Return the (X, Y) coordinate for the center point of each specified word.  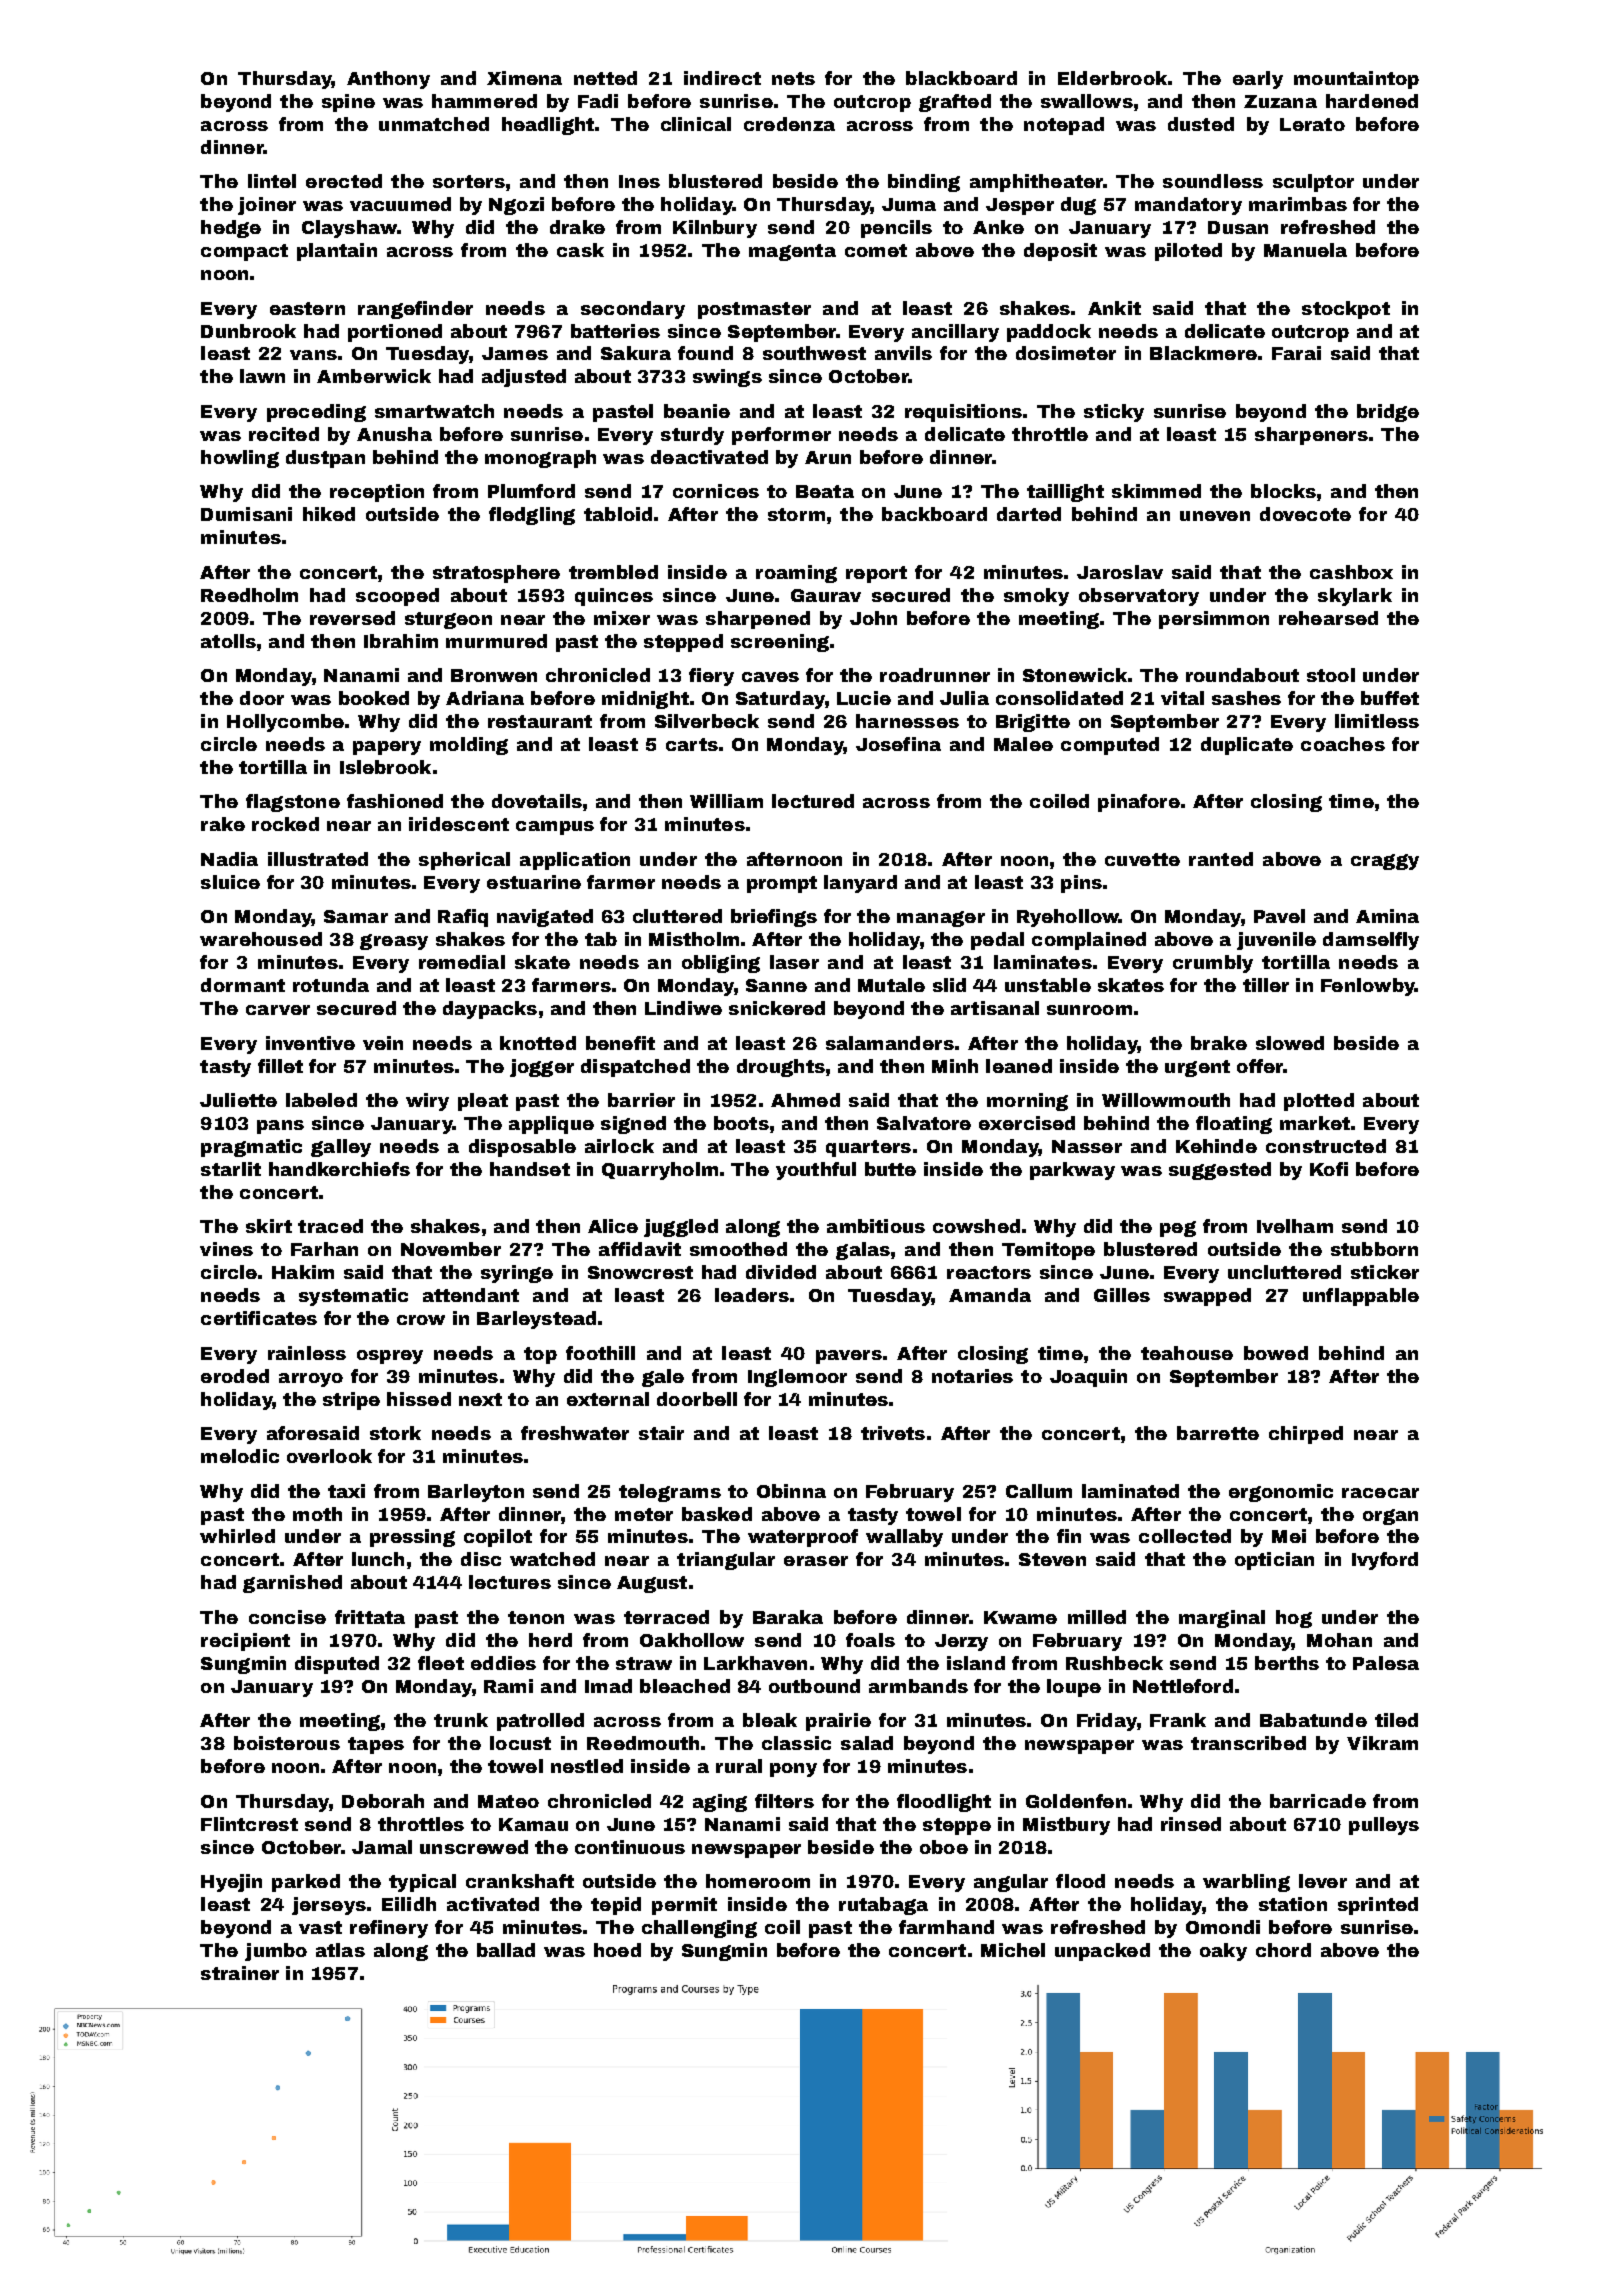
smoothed (738, 1249)
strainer (240, 1973)
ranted (1221, 859)
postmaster (754, 310)
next (480, 1399)
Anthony (388, 80)
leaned (1019, 1066)
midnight (645, 700)
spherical (464, 861)
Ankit (1114, 308)
